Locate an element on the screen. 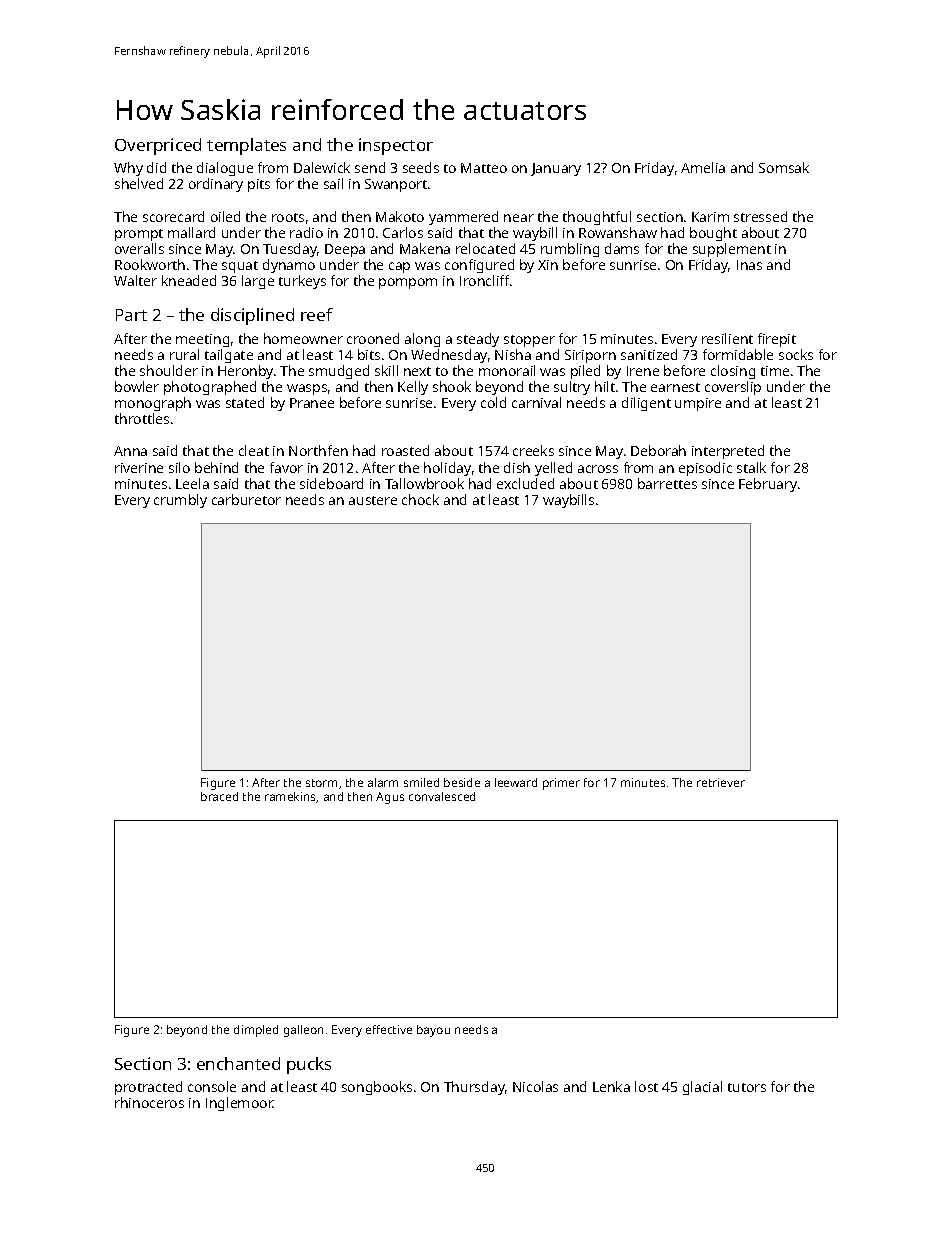 The image size is (952, 1233). crumbly is located at coordinates (180, 501).
